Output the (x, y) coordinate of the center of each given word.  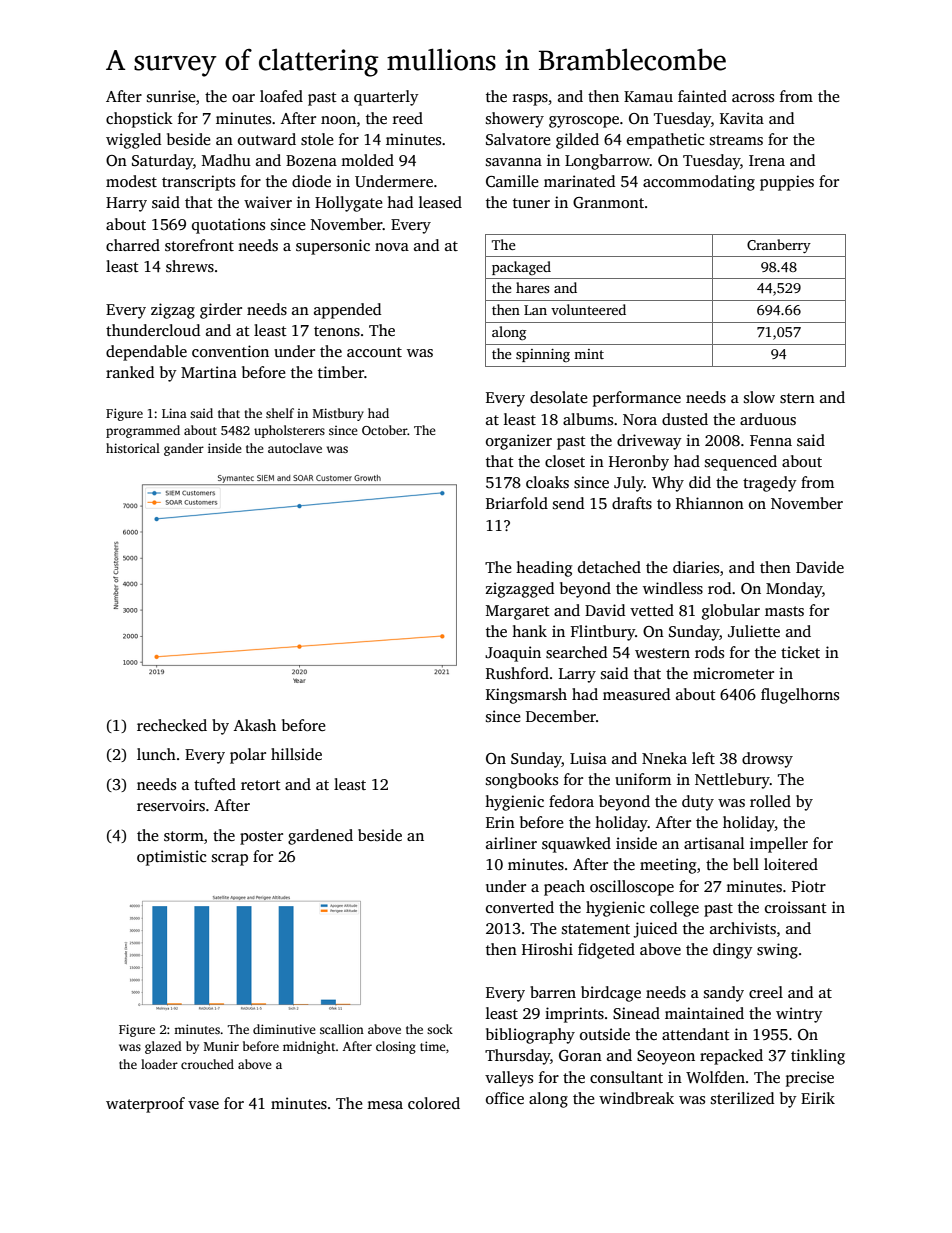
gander (184, 449)
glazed (163, 1047)
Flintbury (603, 633)
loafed (281, 96)
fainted (702, 96)
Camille (512, 181)
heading (544, 569)
